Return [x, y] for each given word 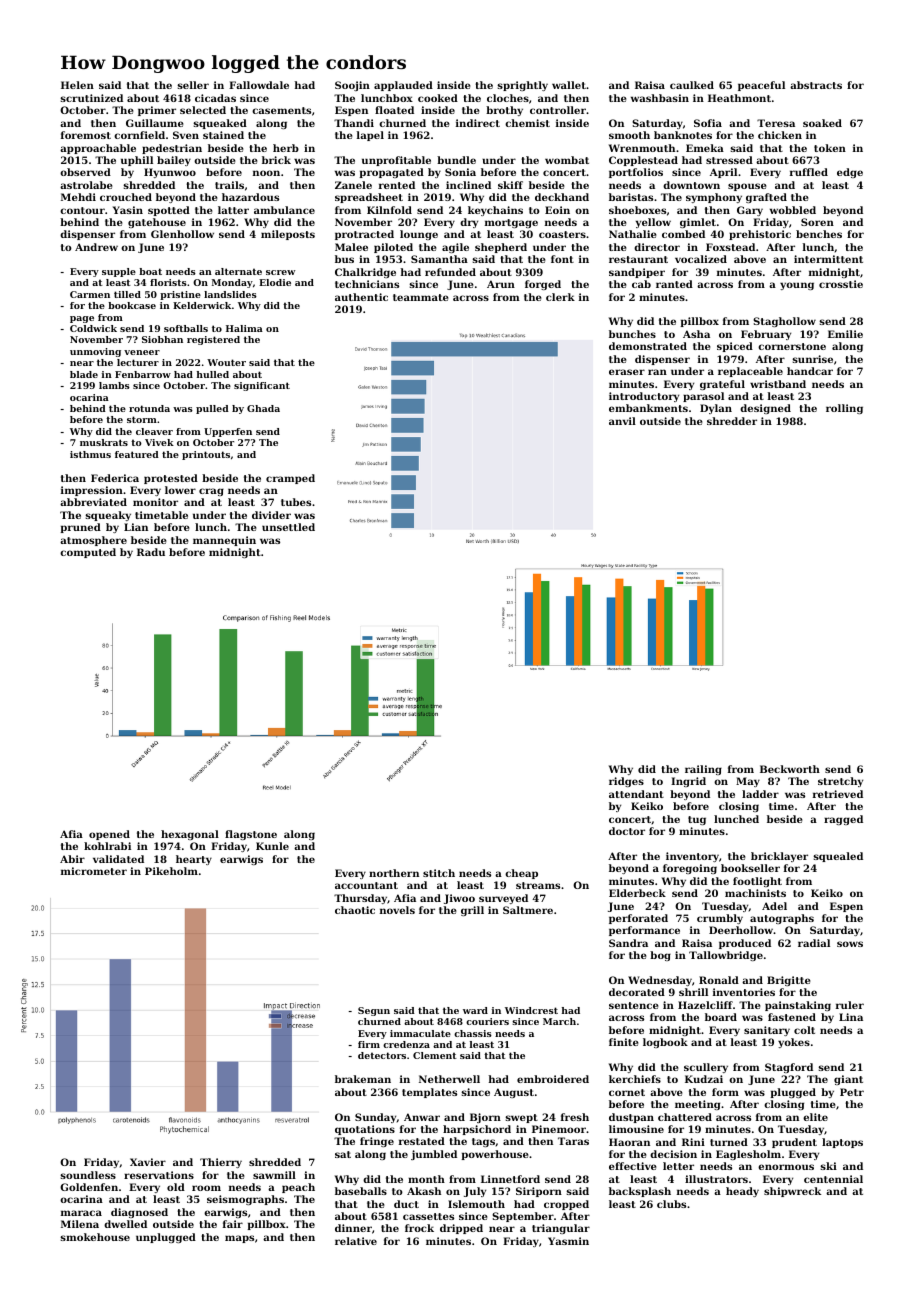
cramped [290, 479]
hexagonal [190, 835]
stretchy [840, 782]
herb [286, 148]
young [797, 286]
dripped [461, 1229]
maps [239, 1239]
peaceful [761, 86]
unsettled [288, 527]
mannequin [224, 541]
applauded [403, 86]
